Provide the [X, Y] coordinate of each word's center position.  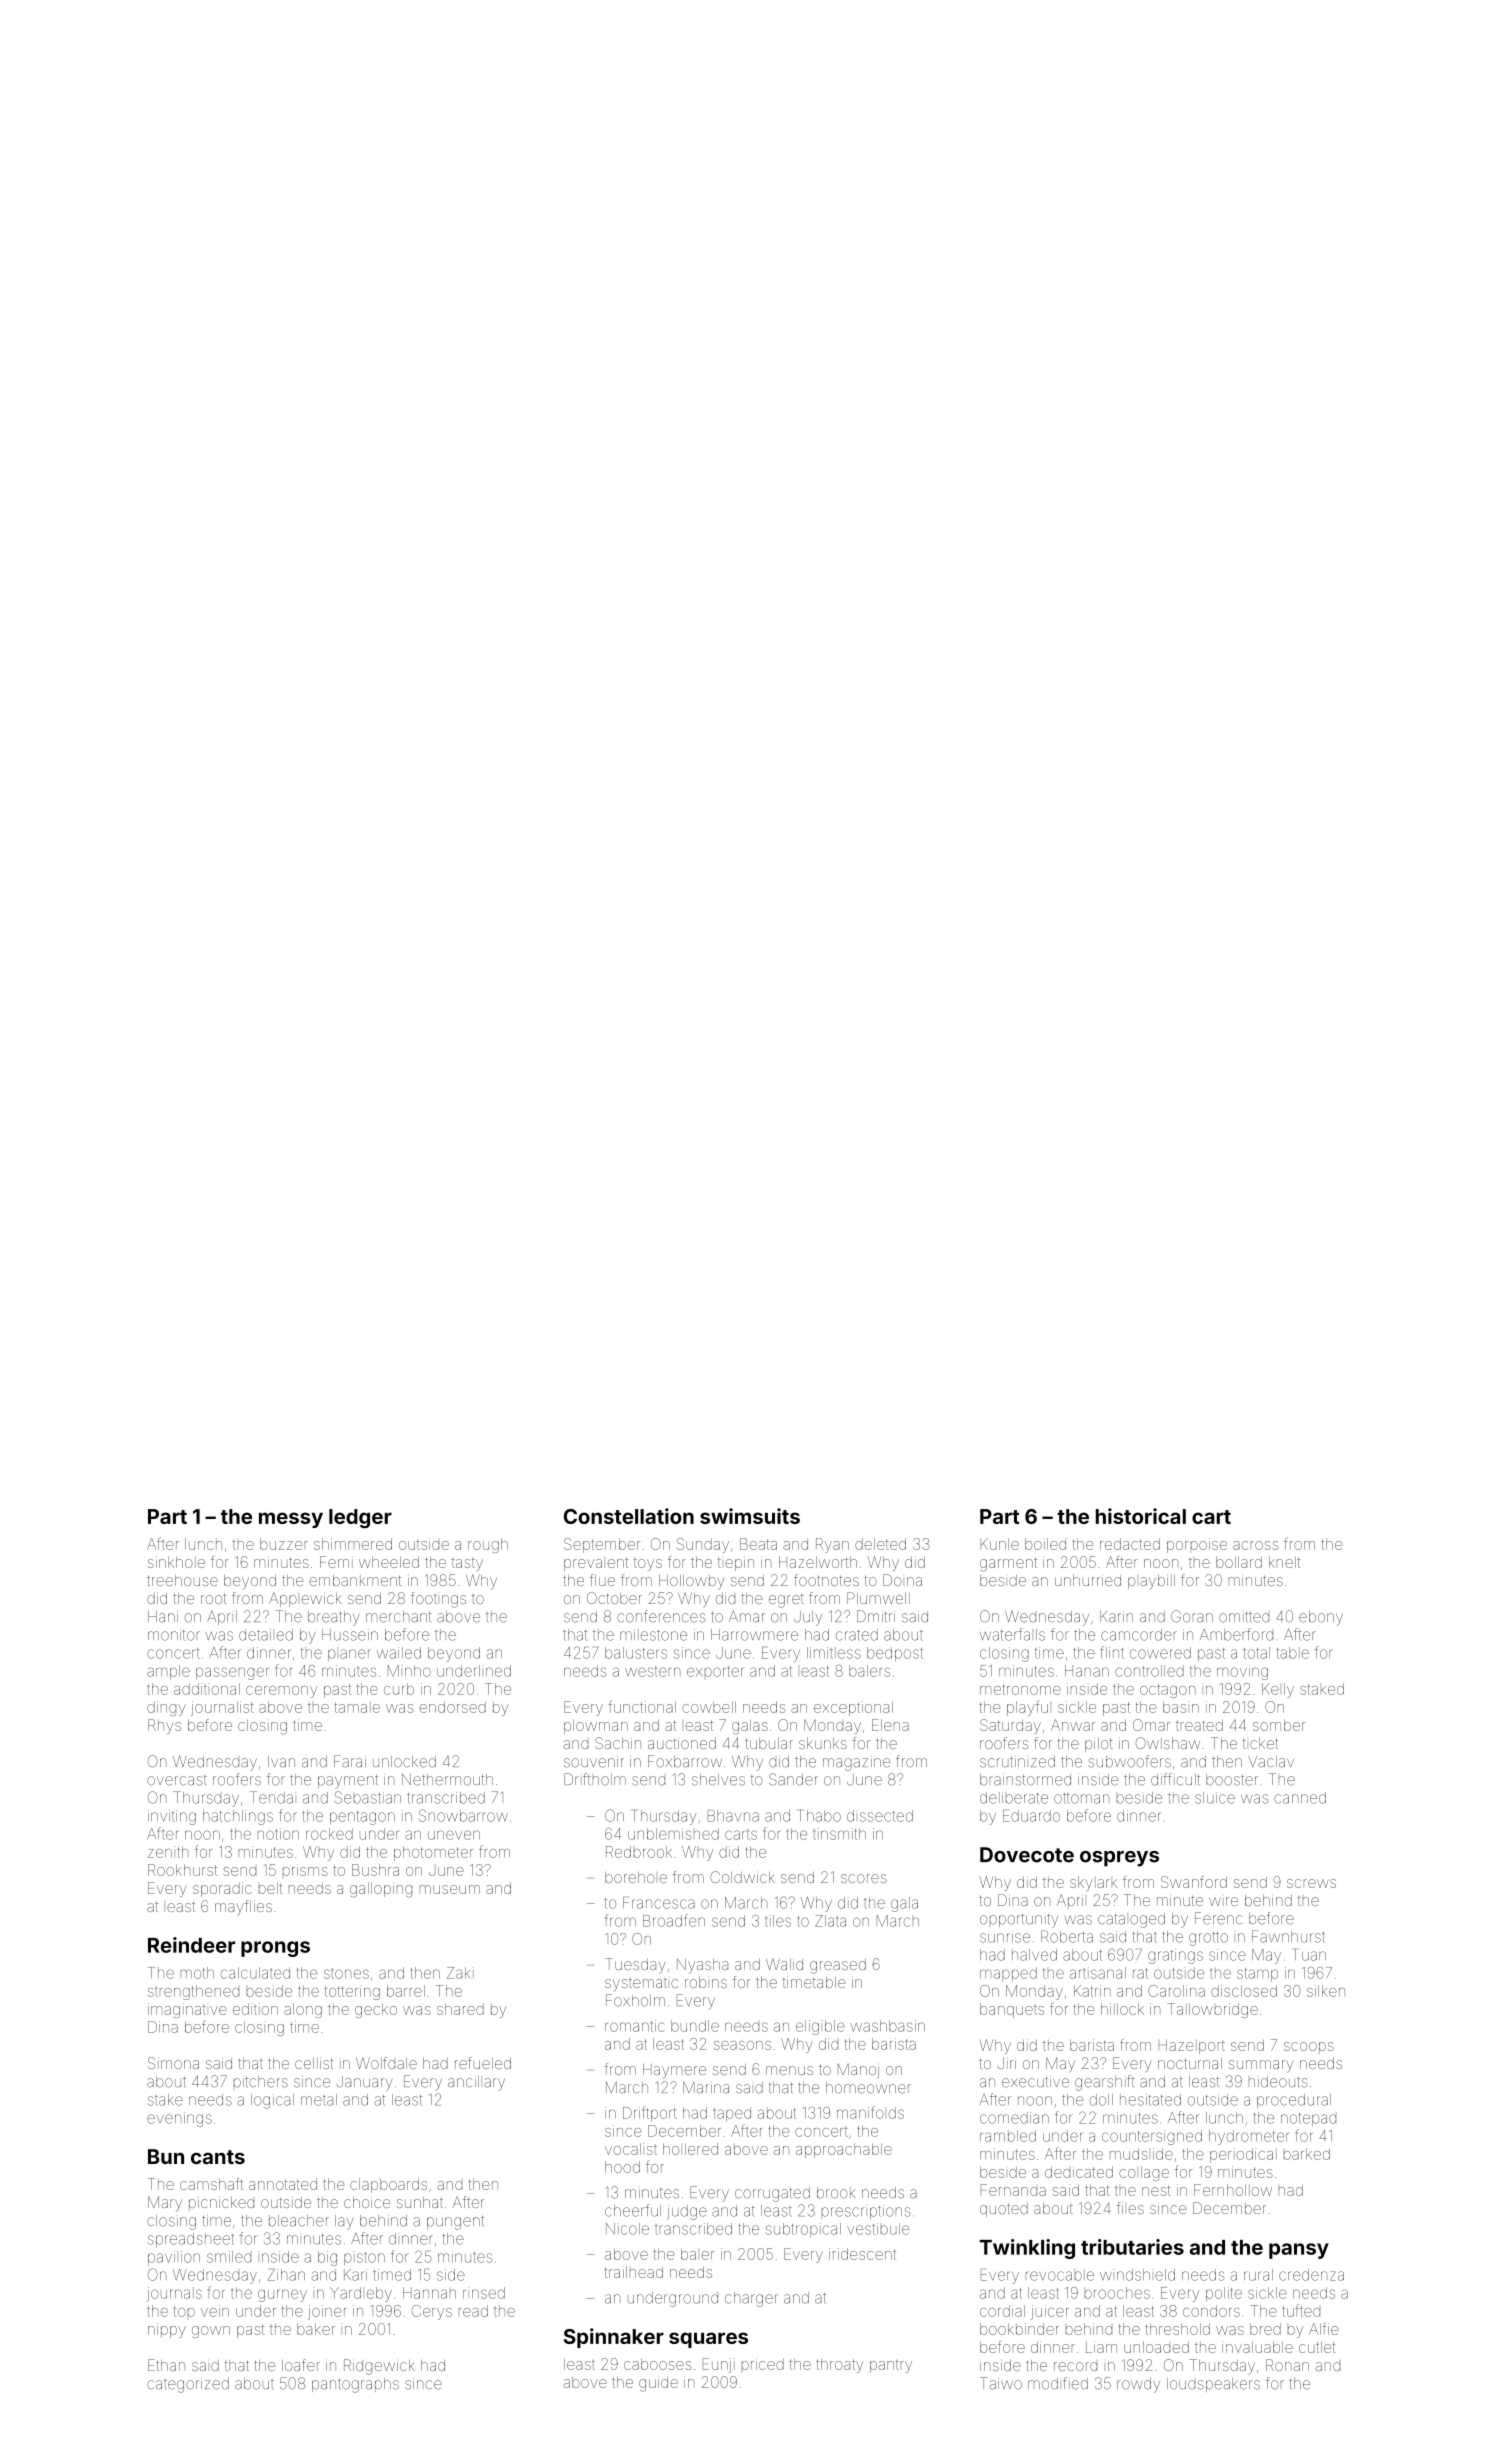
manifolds [870, 2112]
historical [1141, 1516]
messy [291, 1520]
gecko [376, 2010]
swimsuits [750, 1516]
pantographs [355, 2385]
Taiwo [1001, 2383]
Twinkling [1027, 2249]
